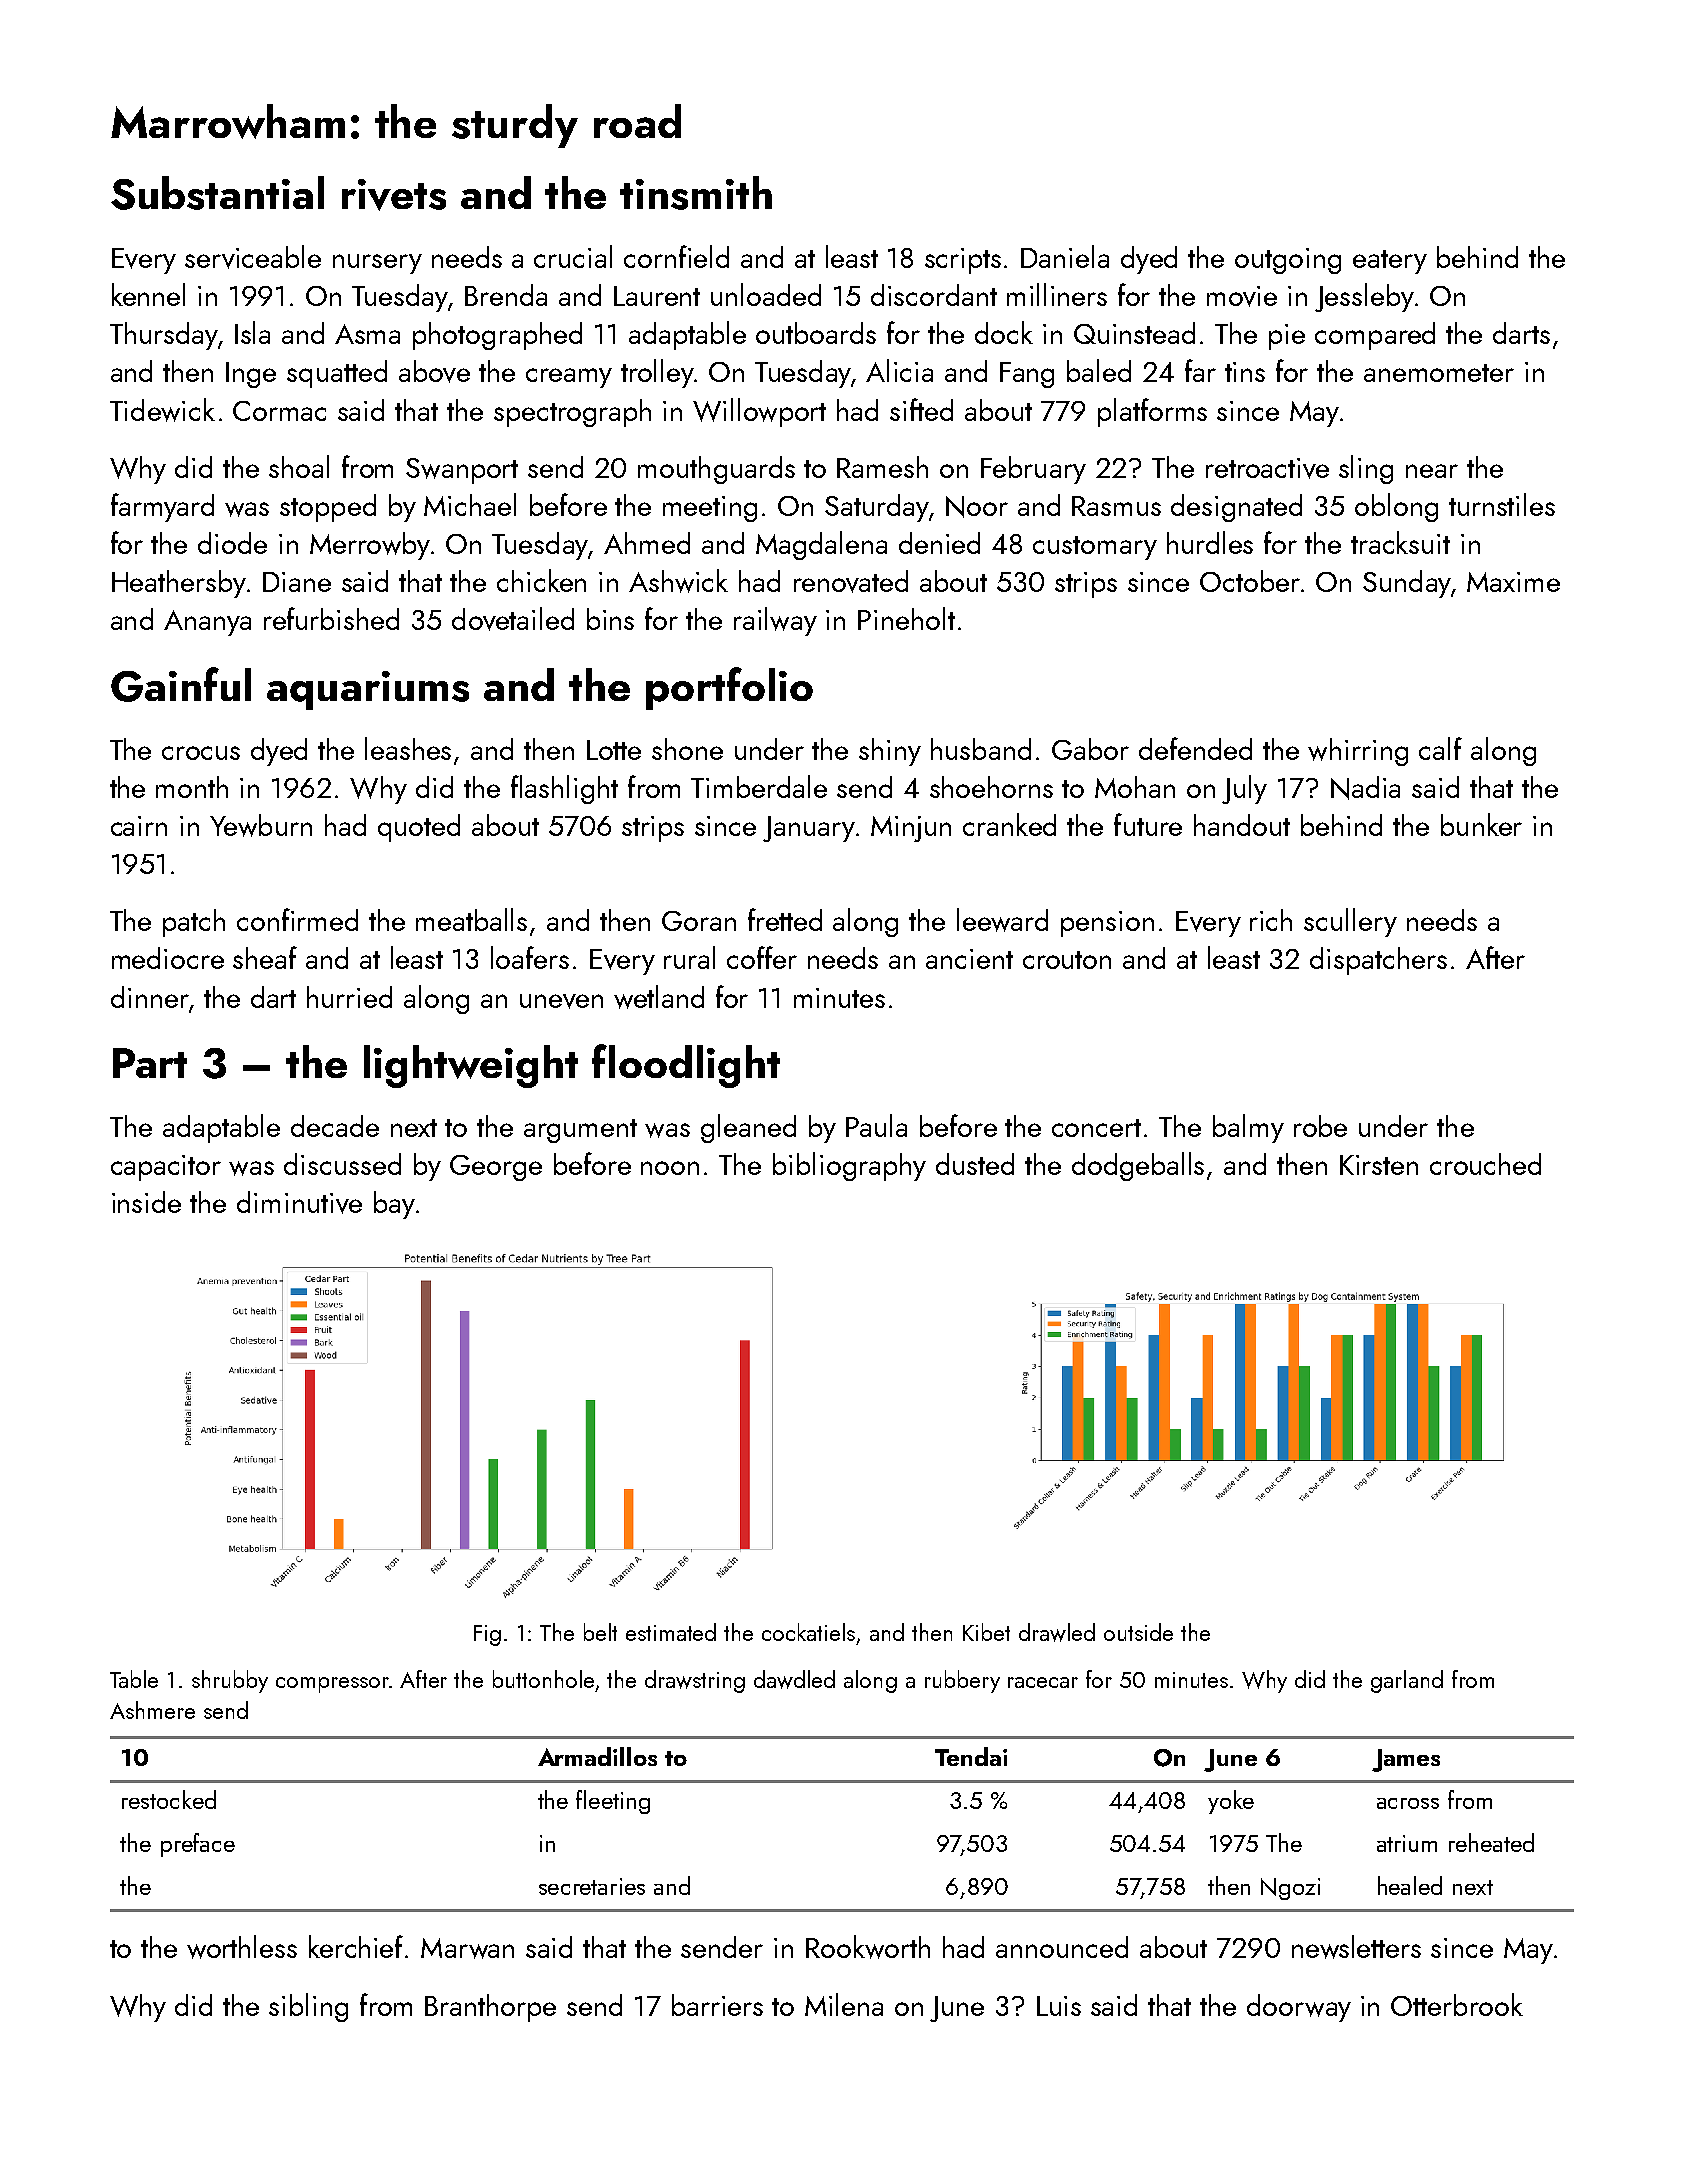 The height and width of the screenshot is (2178, 1683). Describe the element at coordinates (759, 412) in the screenshot. I see `Willowport` at that location.
